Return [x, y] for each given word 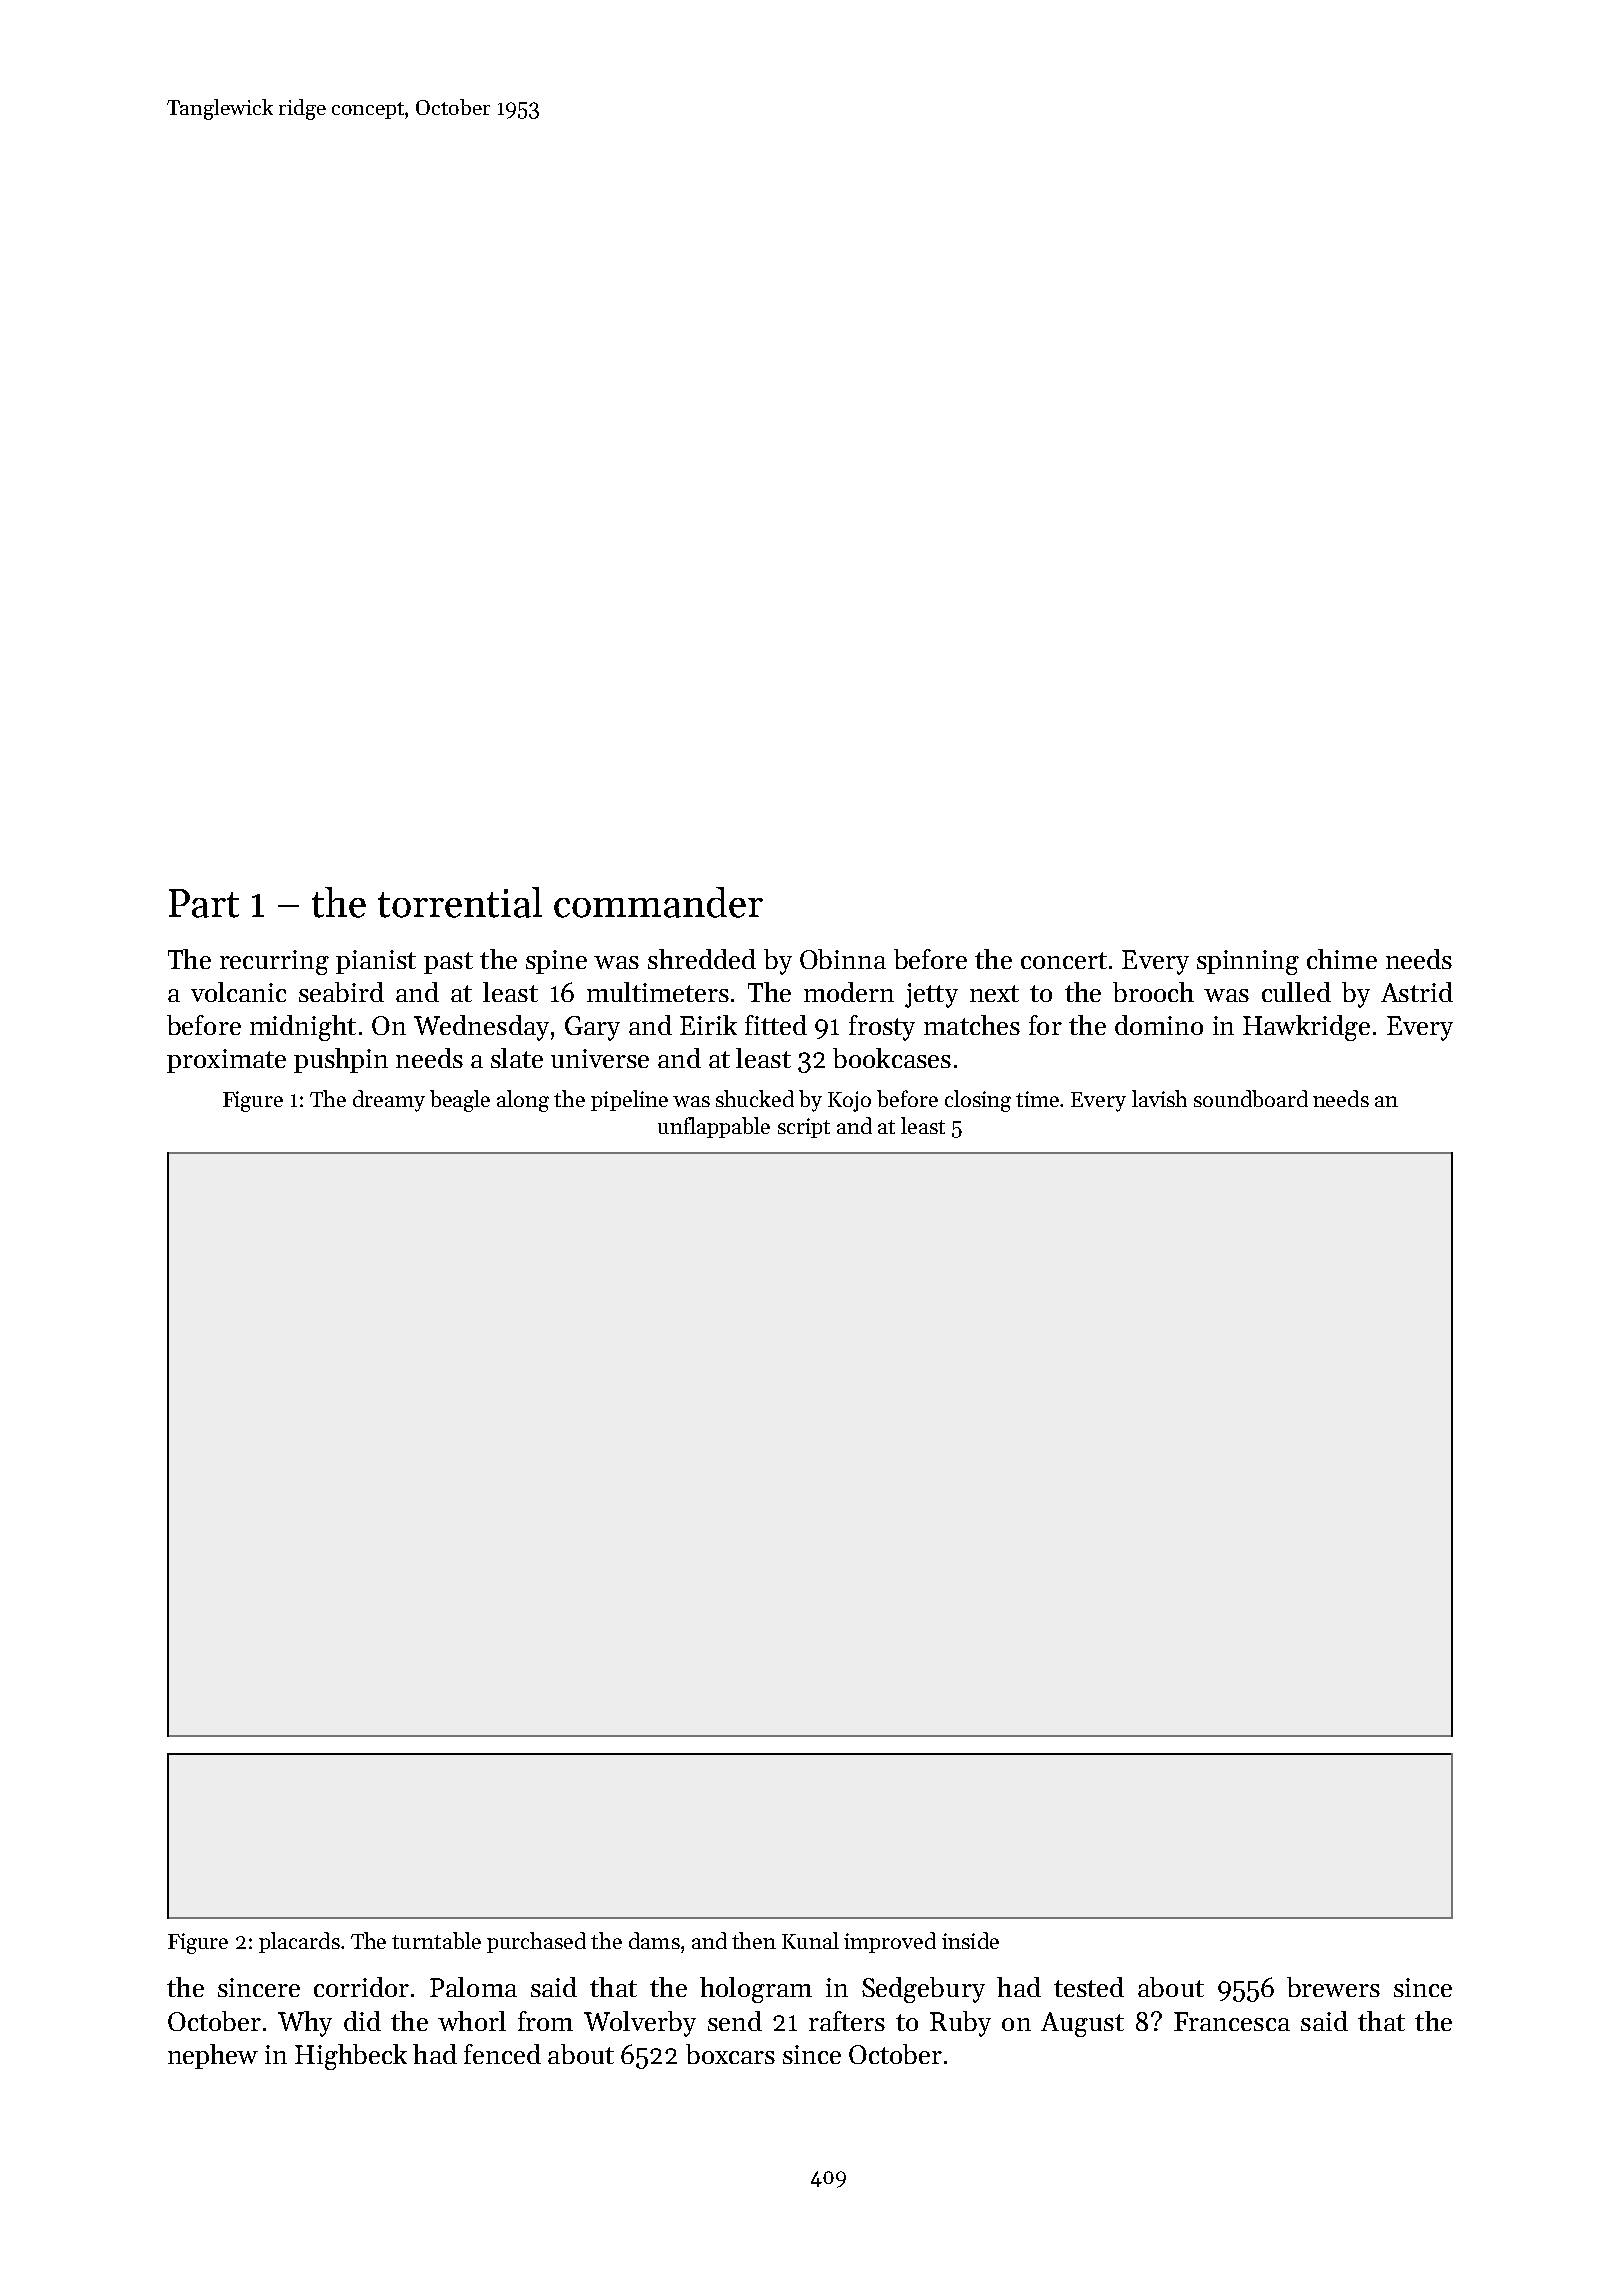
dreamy [389, 1101]
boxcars [730, 2054]
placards [299, 1942]
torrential [460, 902]
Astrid [1417, 992]
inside [970, 1940]
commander [658, 902]
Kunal [810, 1940]
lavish [1159, 1098]
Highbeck [351, 2057]
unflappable [714, 1127]
